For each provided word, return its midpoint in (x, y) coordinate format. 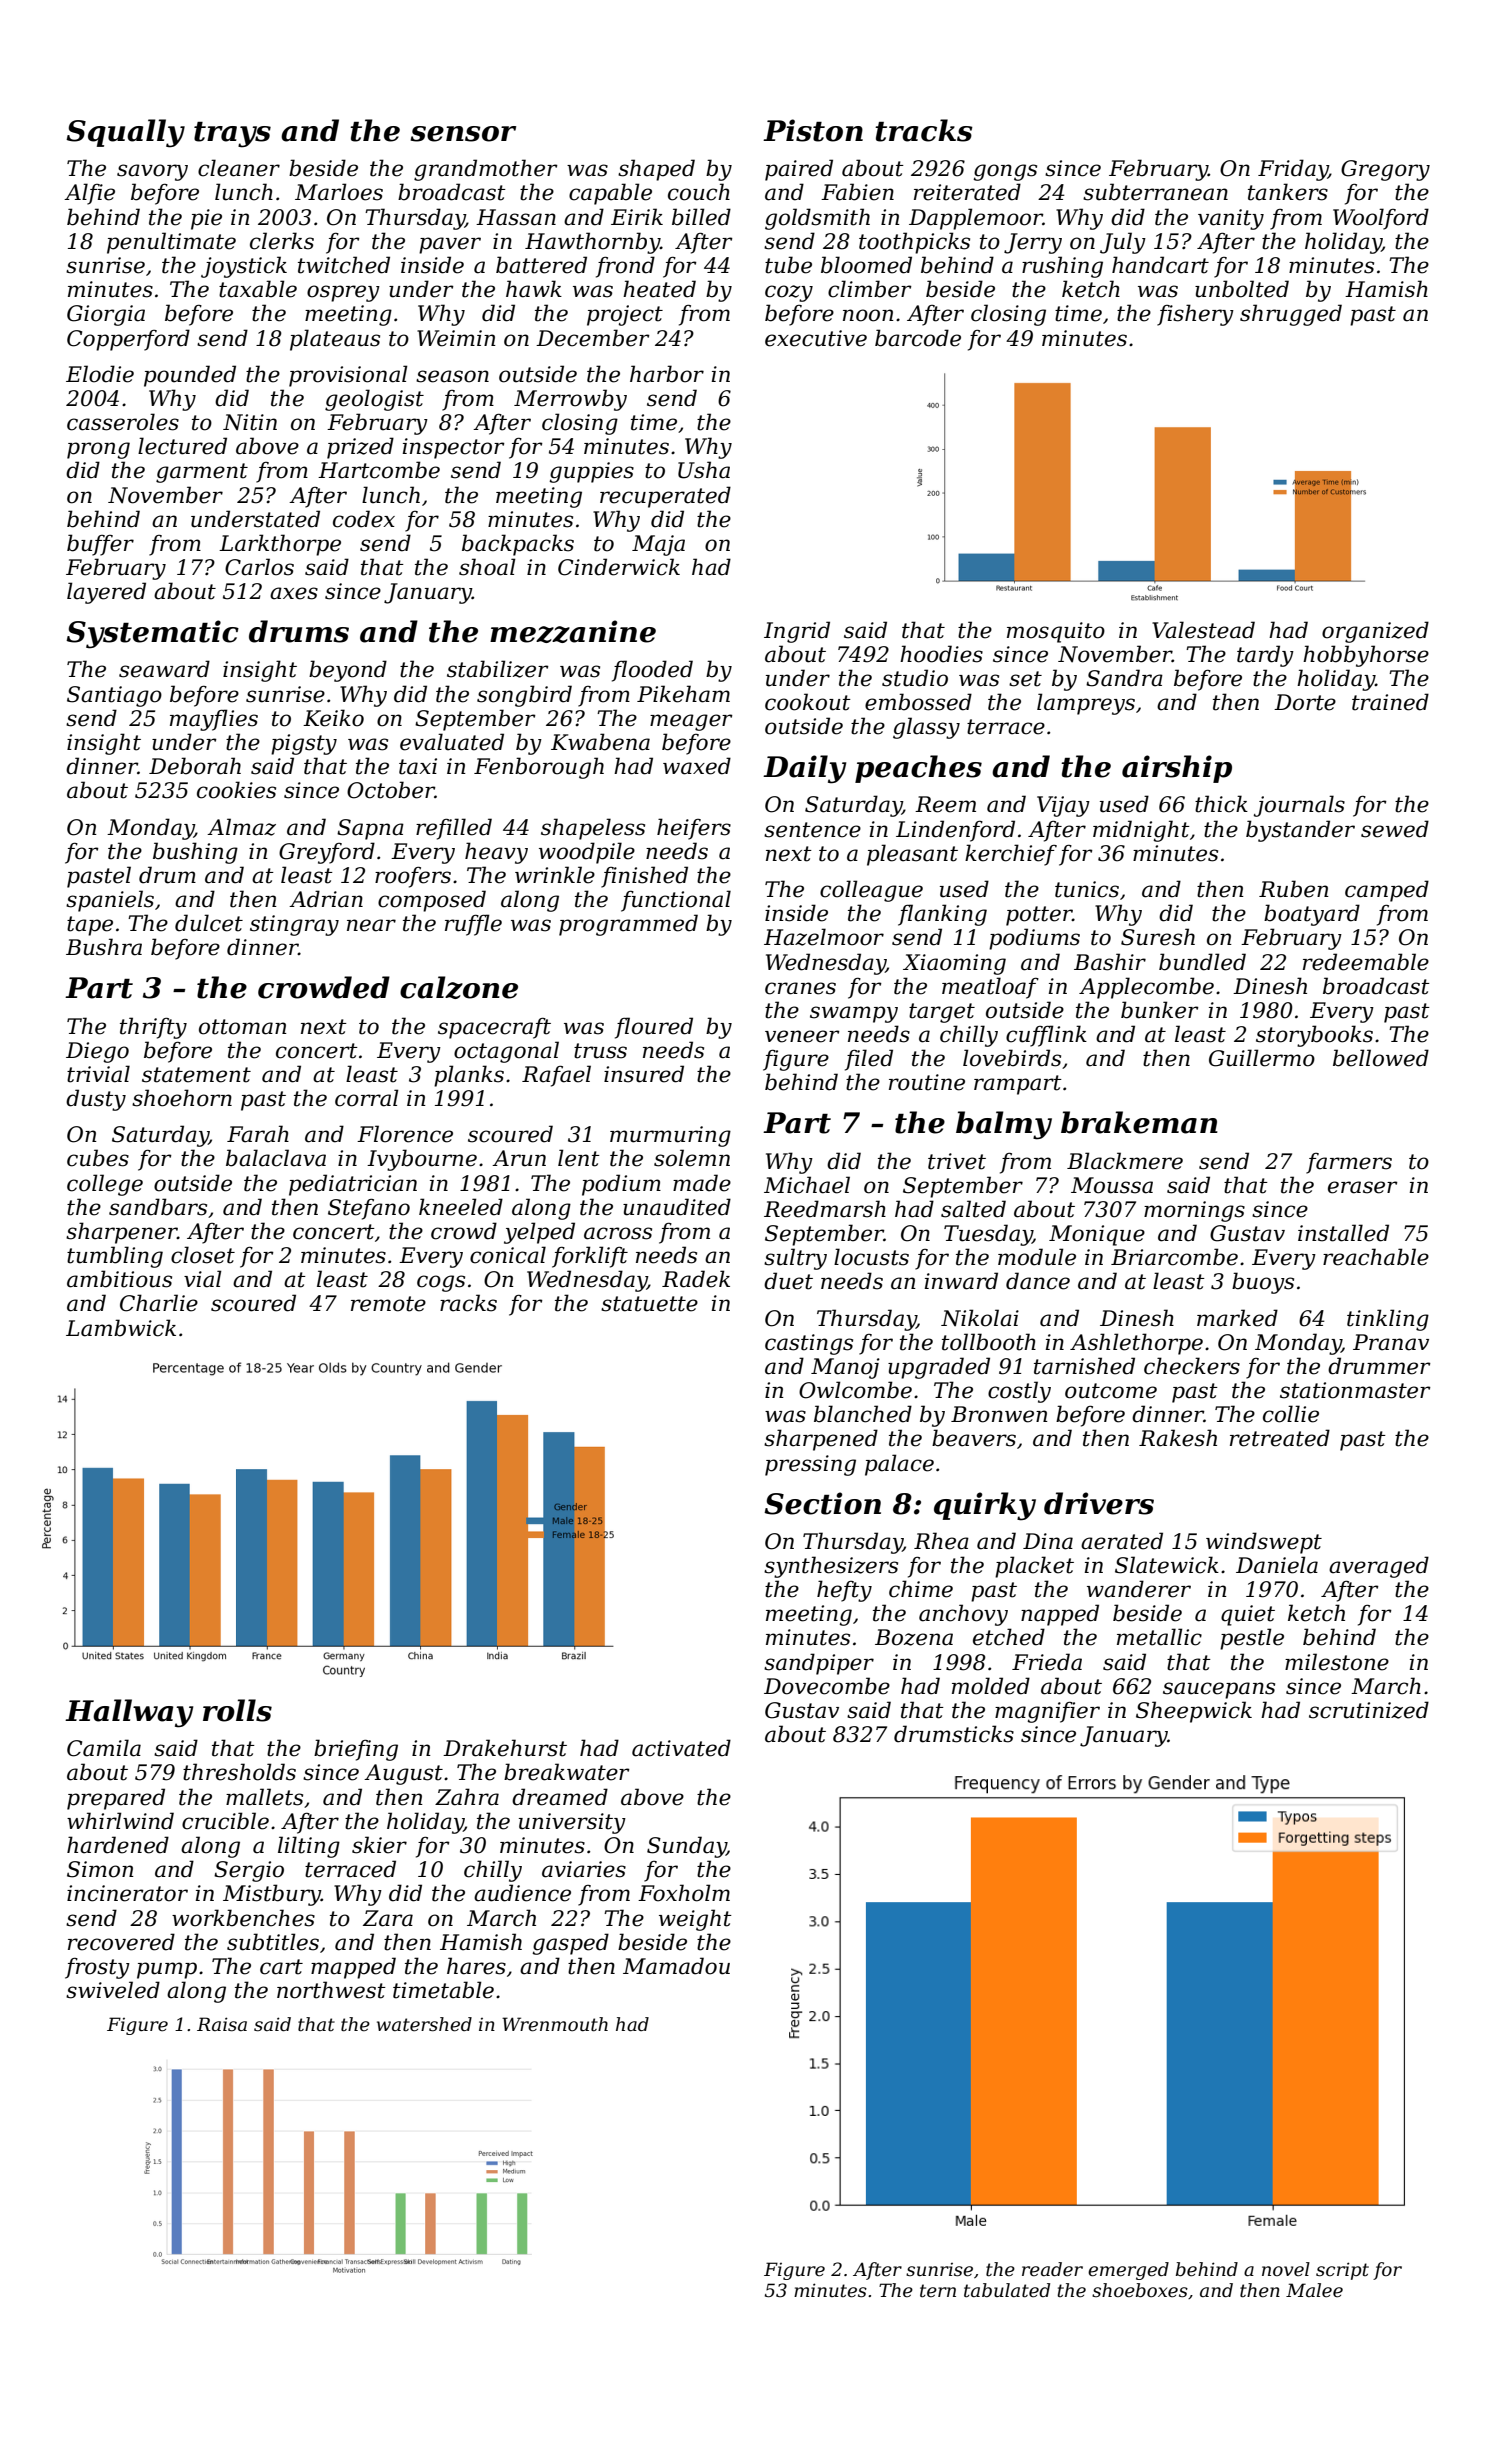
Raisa (222, 2024)
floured (654, 1028)
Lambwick (121, 1328)
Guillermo (1262, 1058)
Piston (813, 130)
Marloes (339, 192)
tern (938, 2291)
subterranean (1155, 192)
